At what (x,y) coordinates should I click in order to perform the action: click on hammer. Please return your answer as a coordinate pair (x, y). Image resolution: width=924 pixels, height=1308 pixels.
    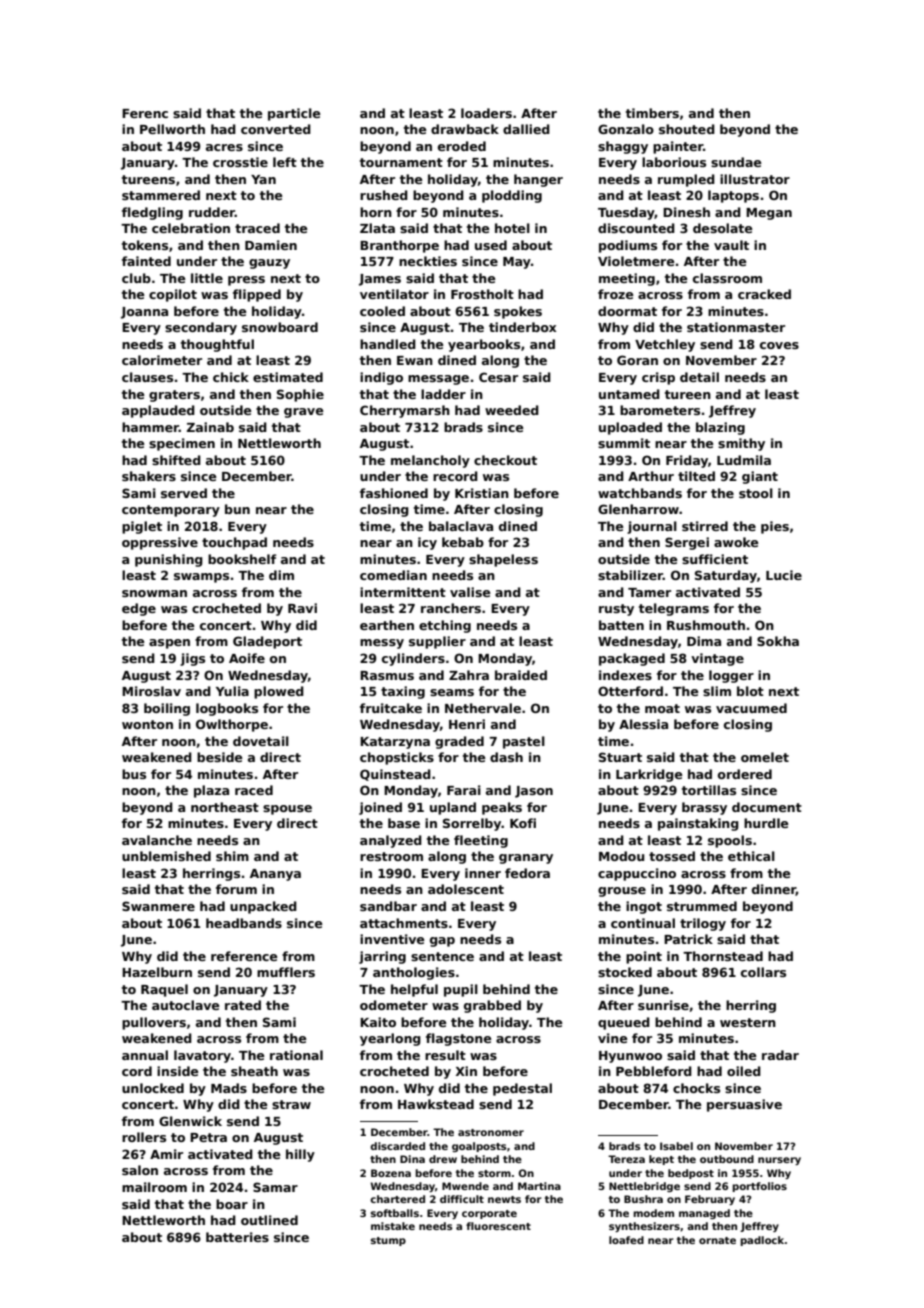
    Looking at the image, I should click on (150, 427).
